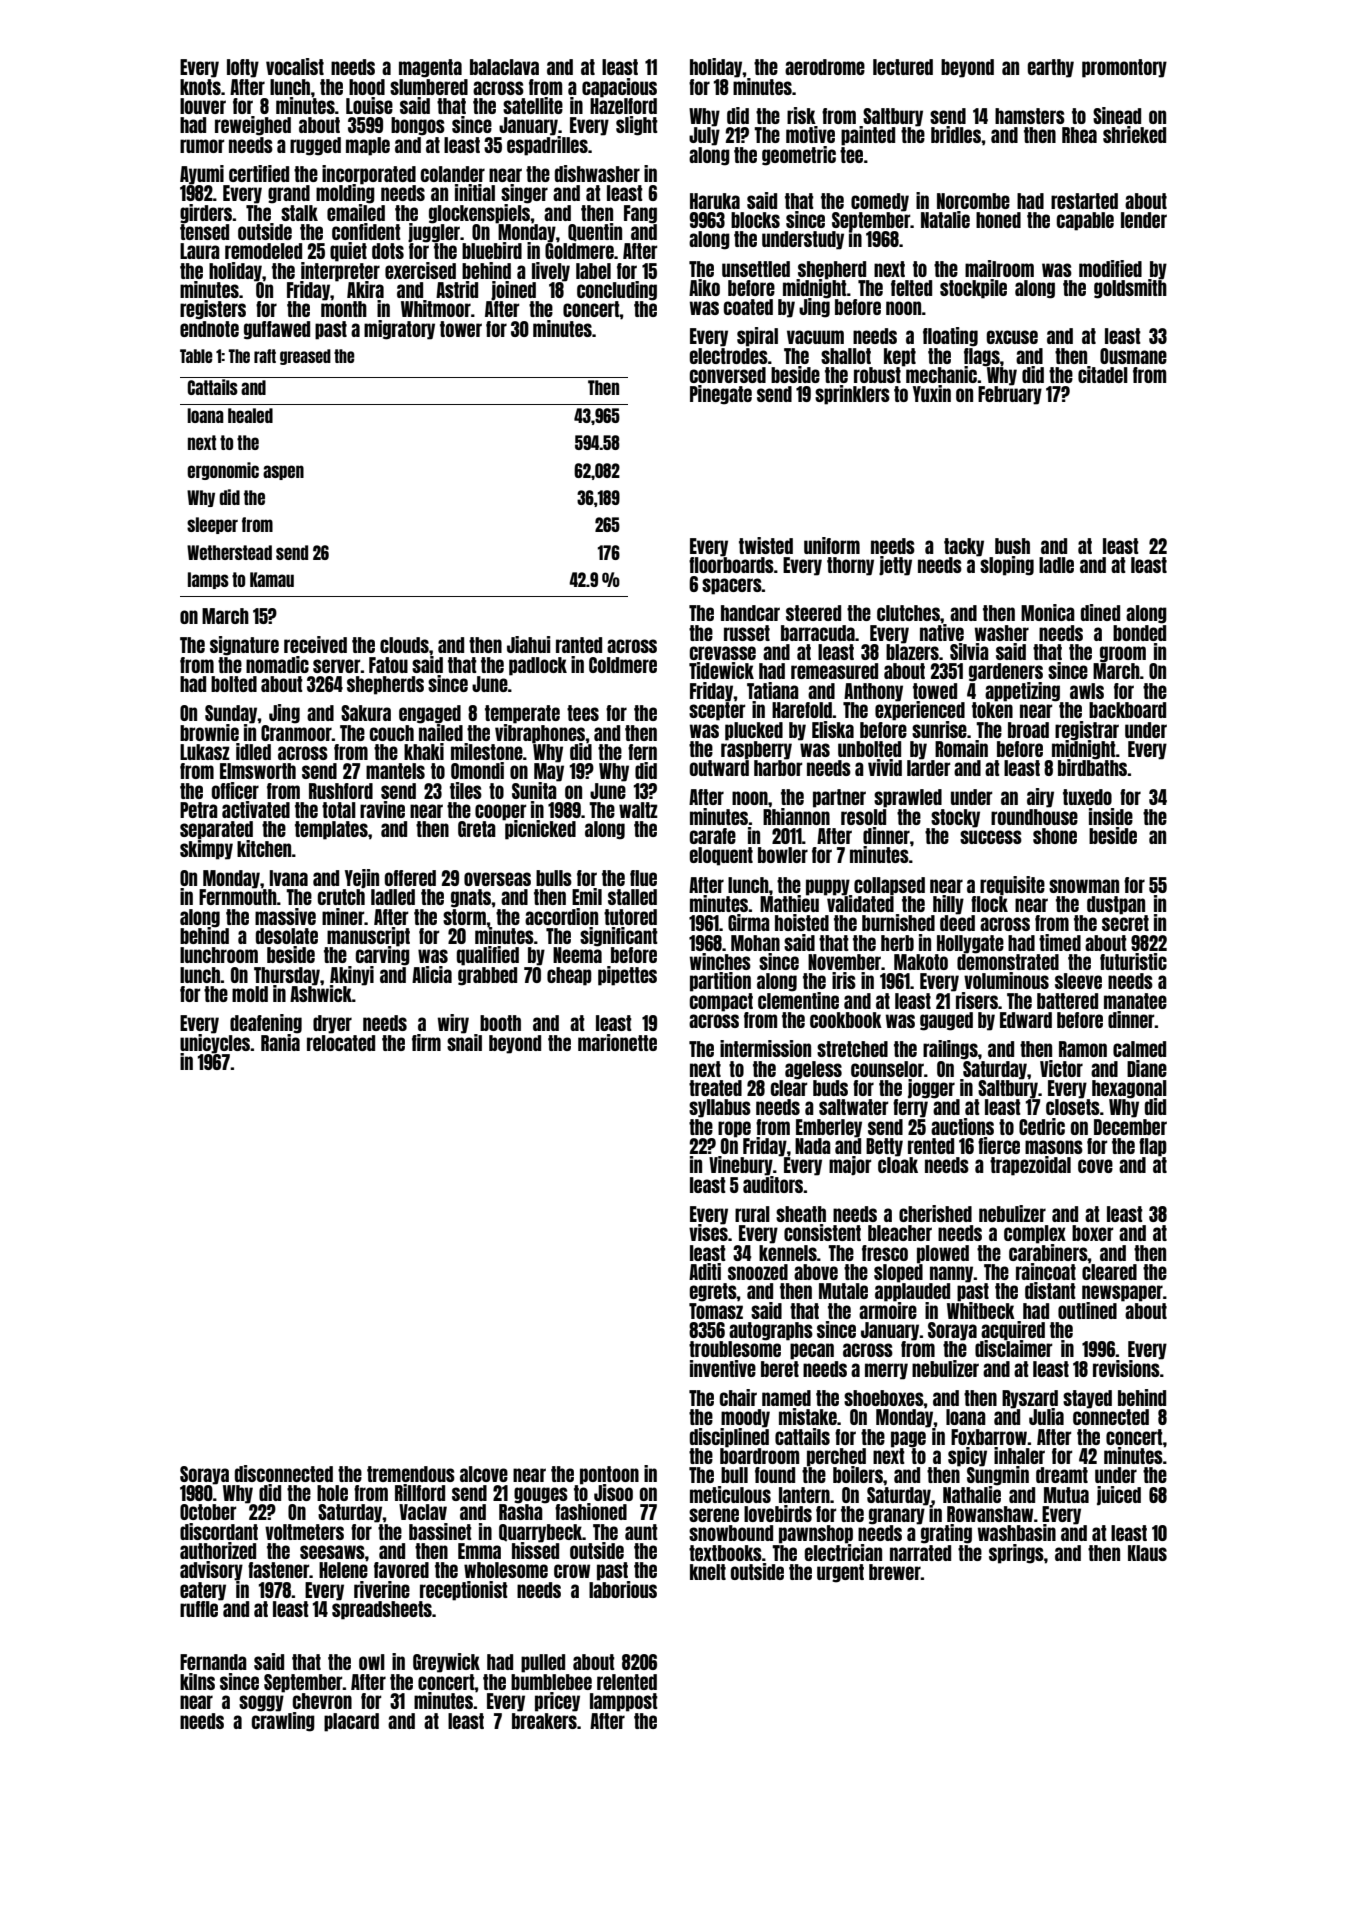  I want to click on backboard, so click(1127, 710).
